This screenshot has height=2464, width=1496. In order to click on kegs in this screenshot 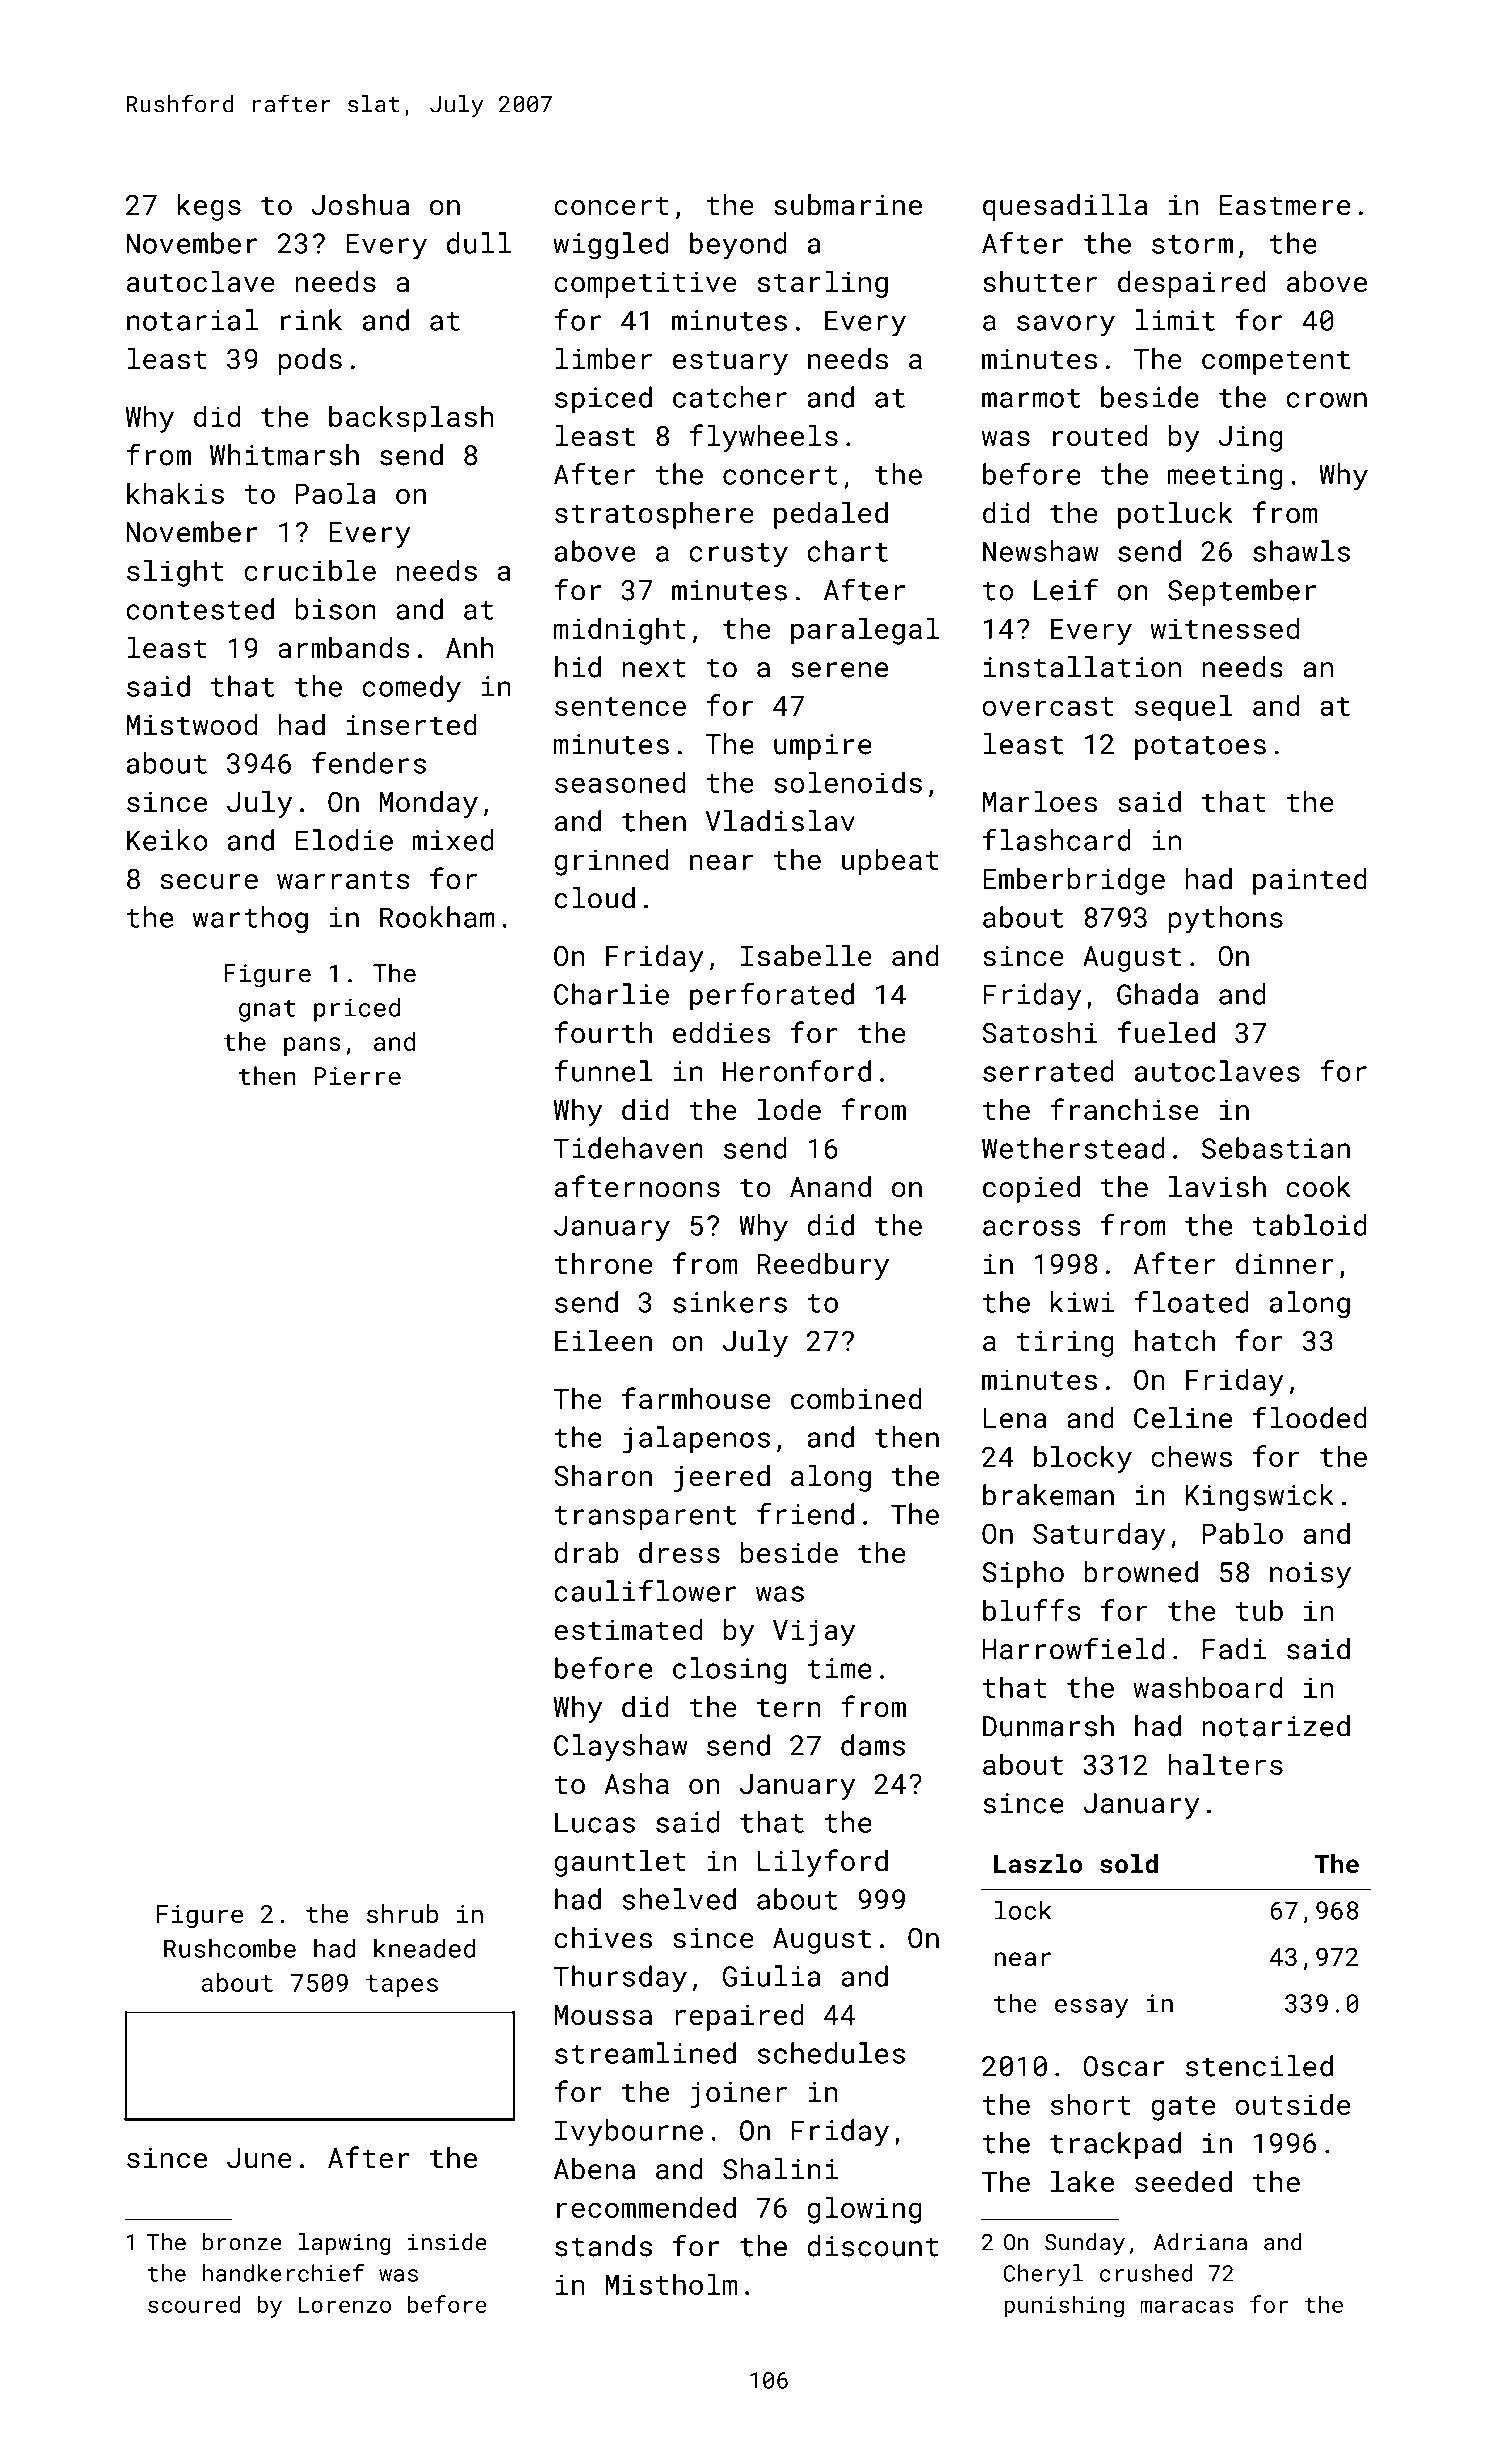, I will do `click(209, 207)`.
